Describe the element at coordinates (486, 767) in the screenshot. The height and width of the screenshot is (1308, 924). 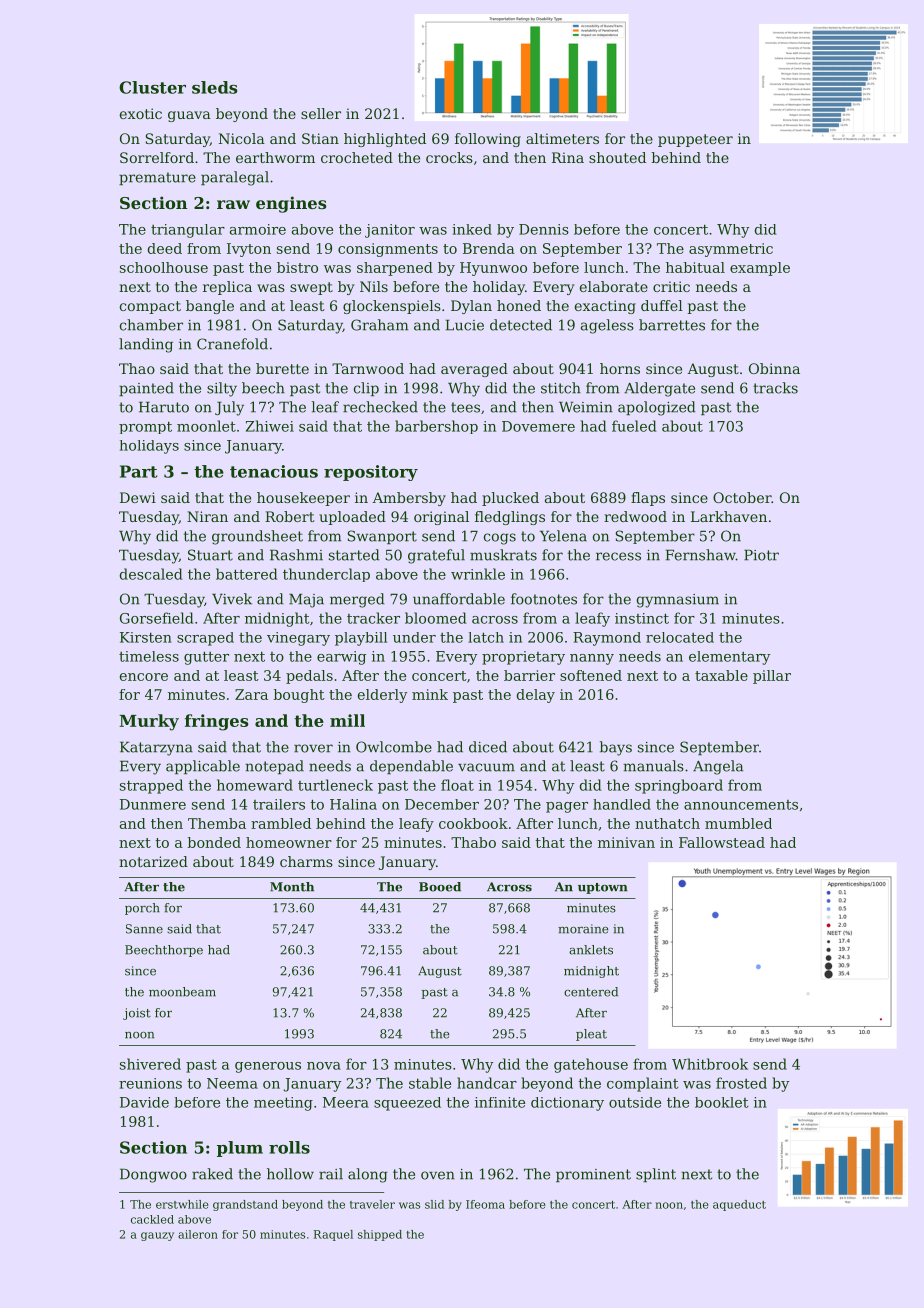
I see `vacuum` at that location.
